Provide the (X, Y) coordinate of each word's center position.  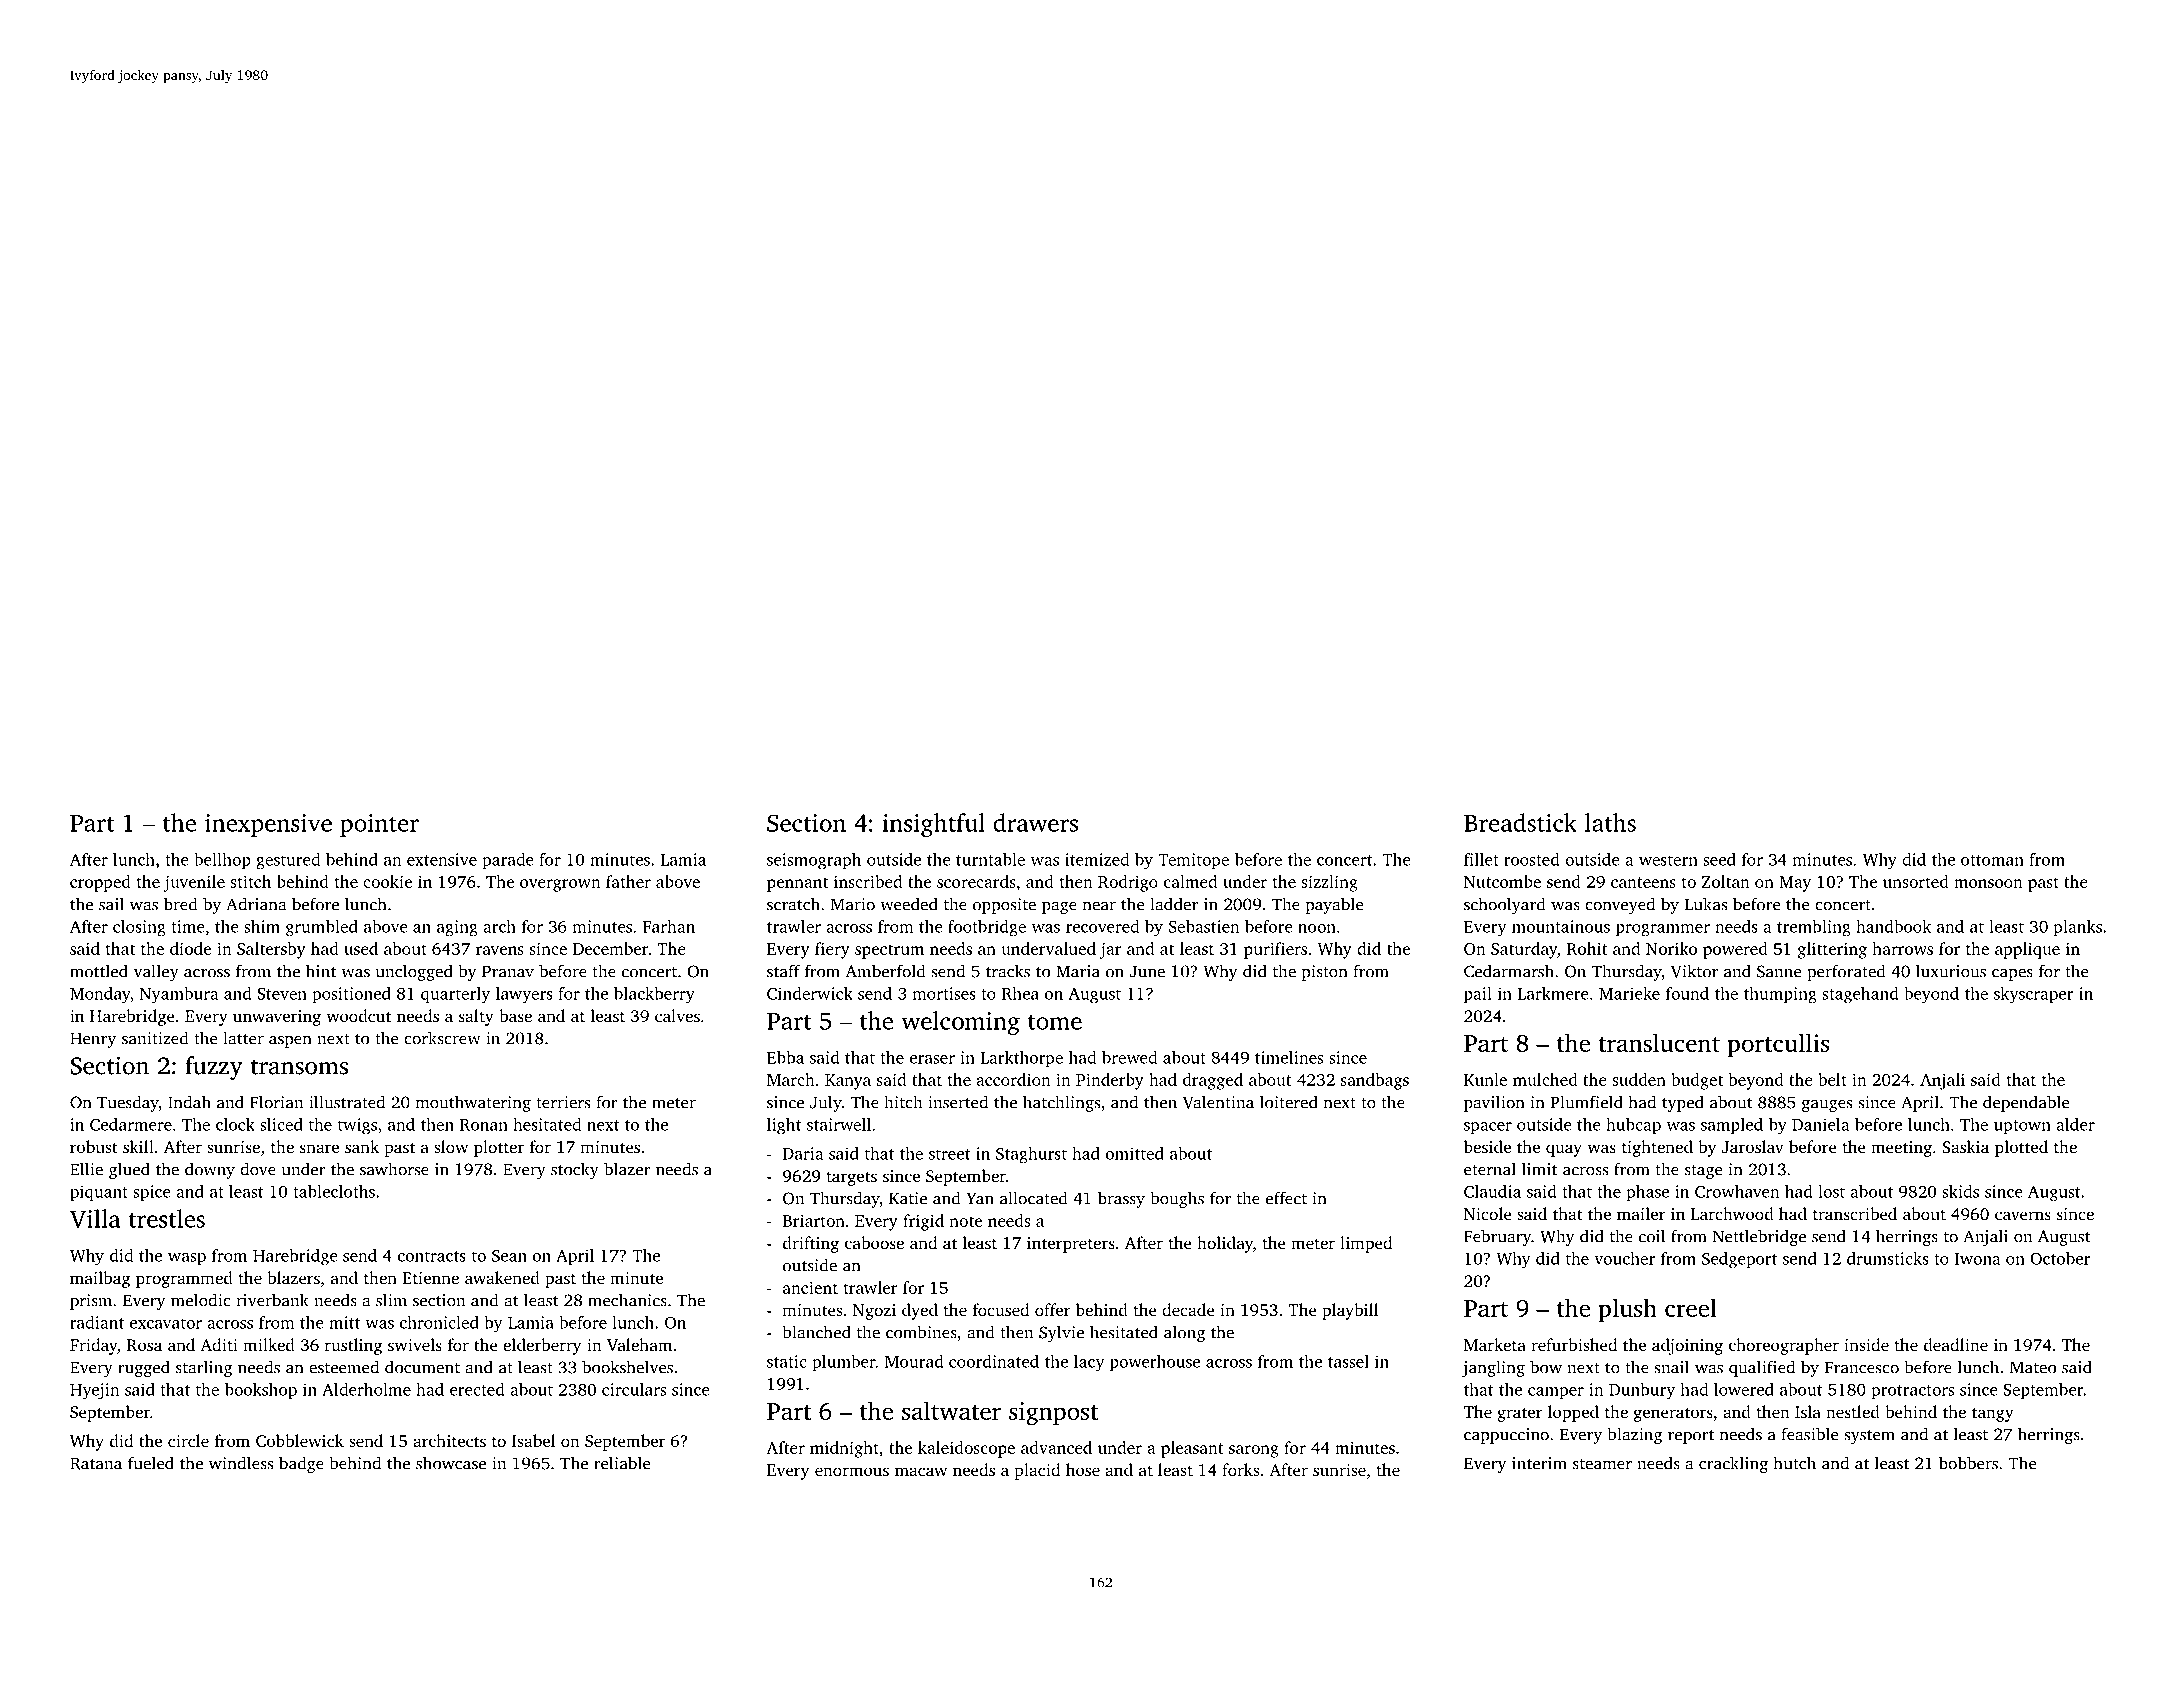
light (784, 1126)
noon (1317, 928)
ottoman (1992, 860)
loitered (1289, 1102)
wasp (187, 1259)
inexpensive (268, 825)
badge (301, 1464)
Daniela (1820, 1124)
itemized (1097, 859)
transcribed (1855, 1213)
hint (321, 971)
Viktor (1694, 971)
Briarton (814, 1220)
